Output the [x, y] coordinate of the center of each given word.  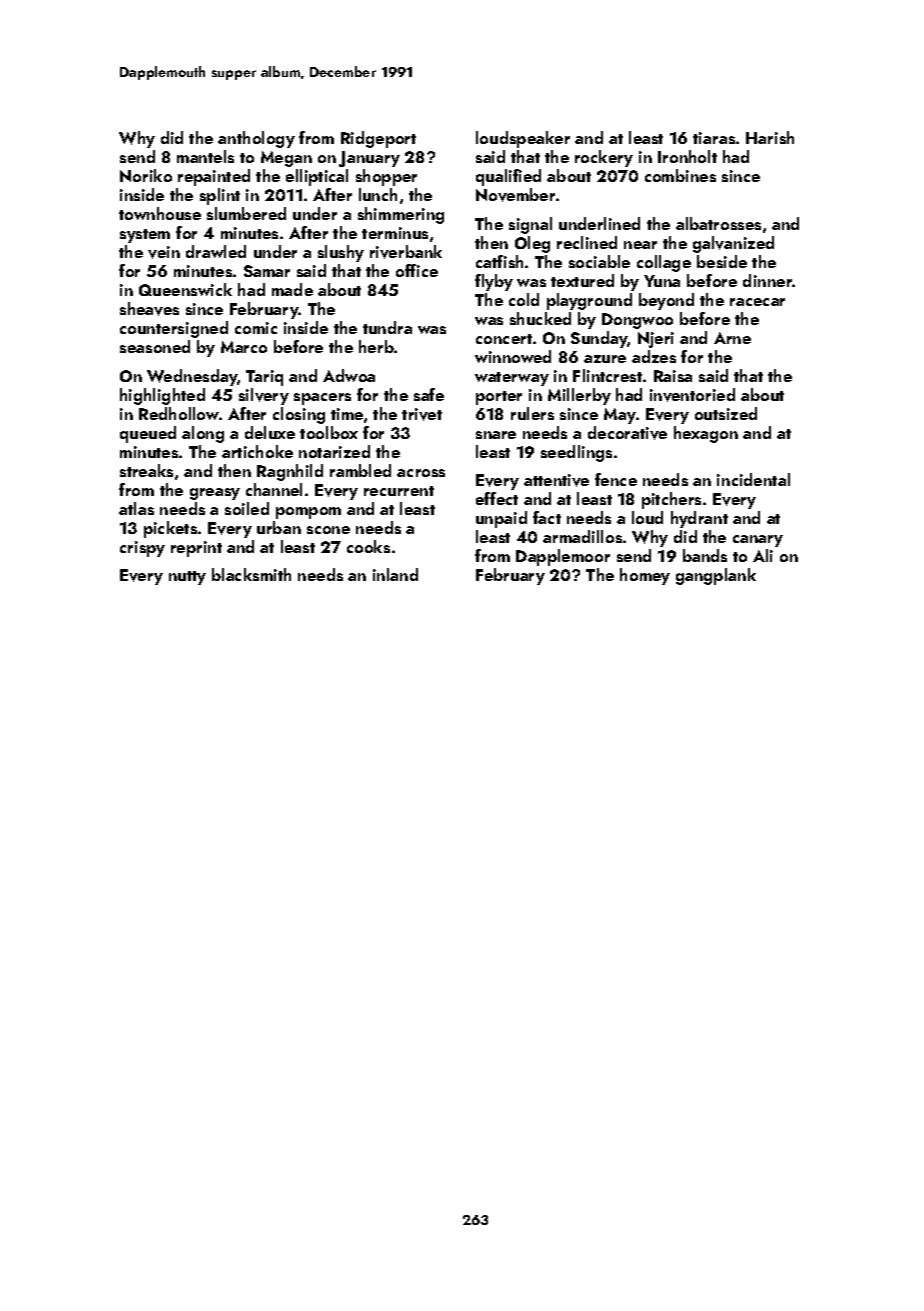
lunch [378, 194]
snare [496, 435]
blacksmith [251, 574]
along [203, 434]
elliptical [317, 177]
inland [395, 574]
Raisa [673, 376]
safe [429, 394]
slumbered [246, 213]
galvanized [733, 244]
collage [664, 263]
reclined [587, 242]
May [620, 416]
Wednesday [192, 377]
